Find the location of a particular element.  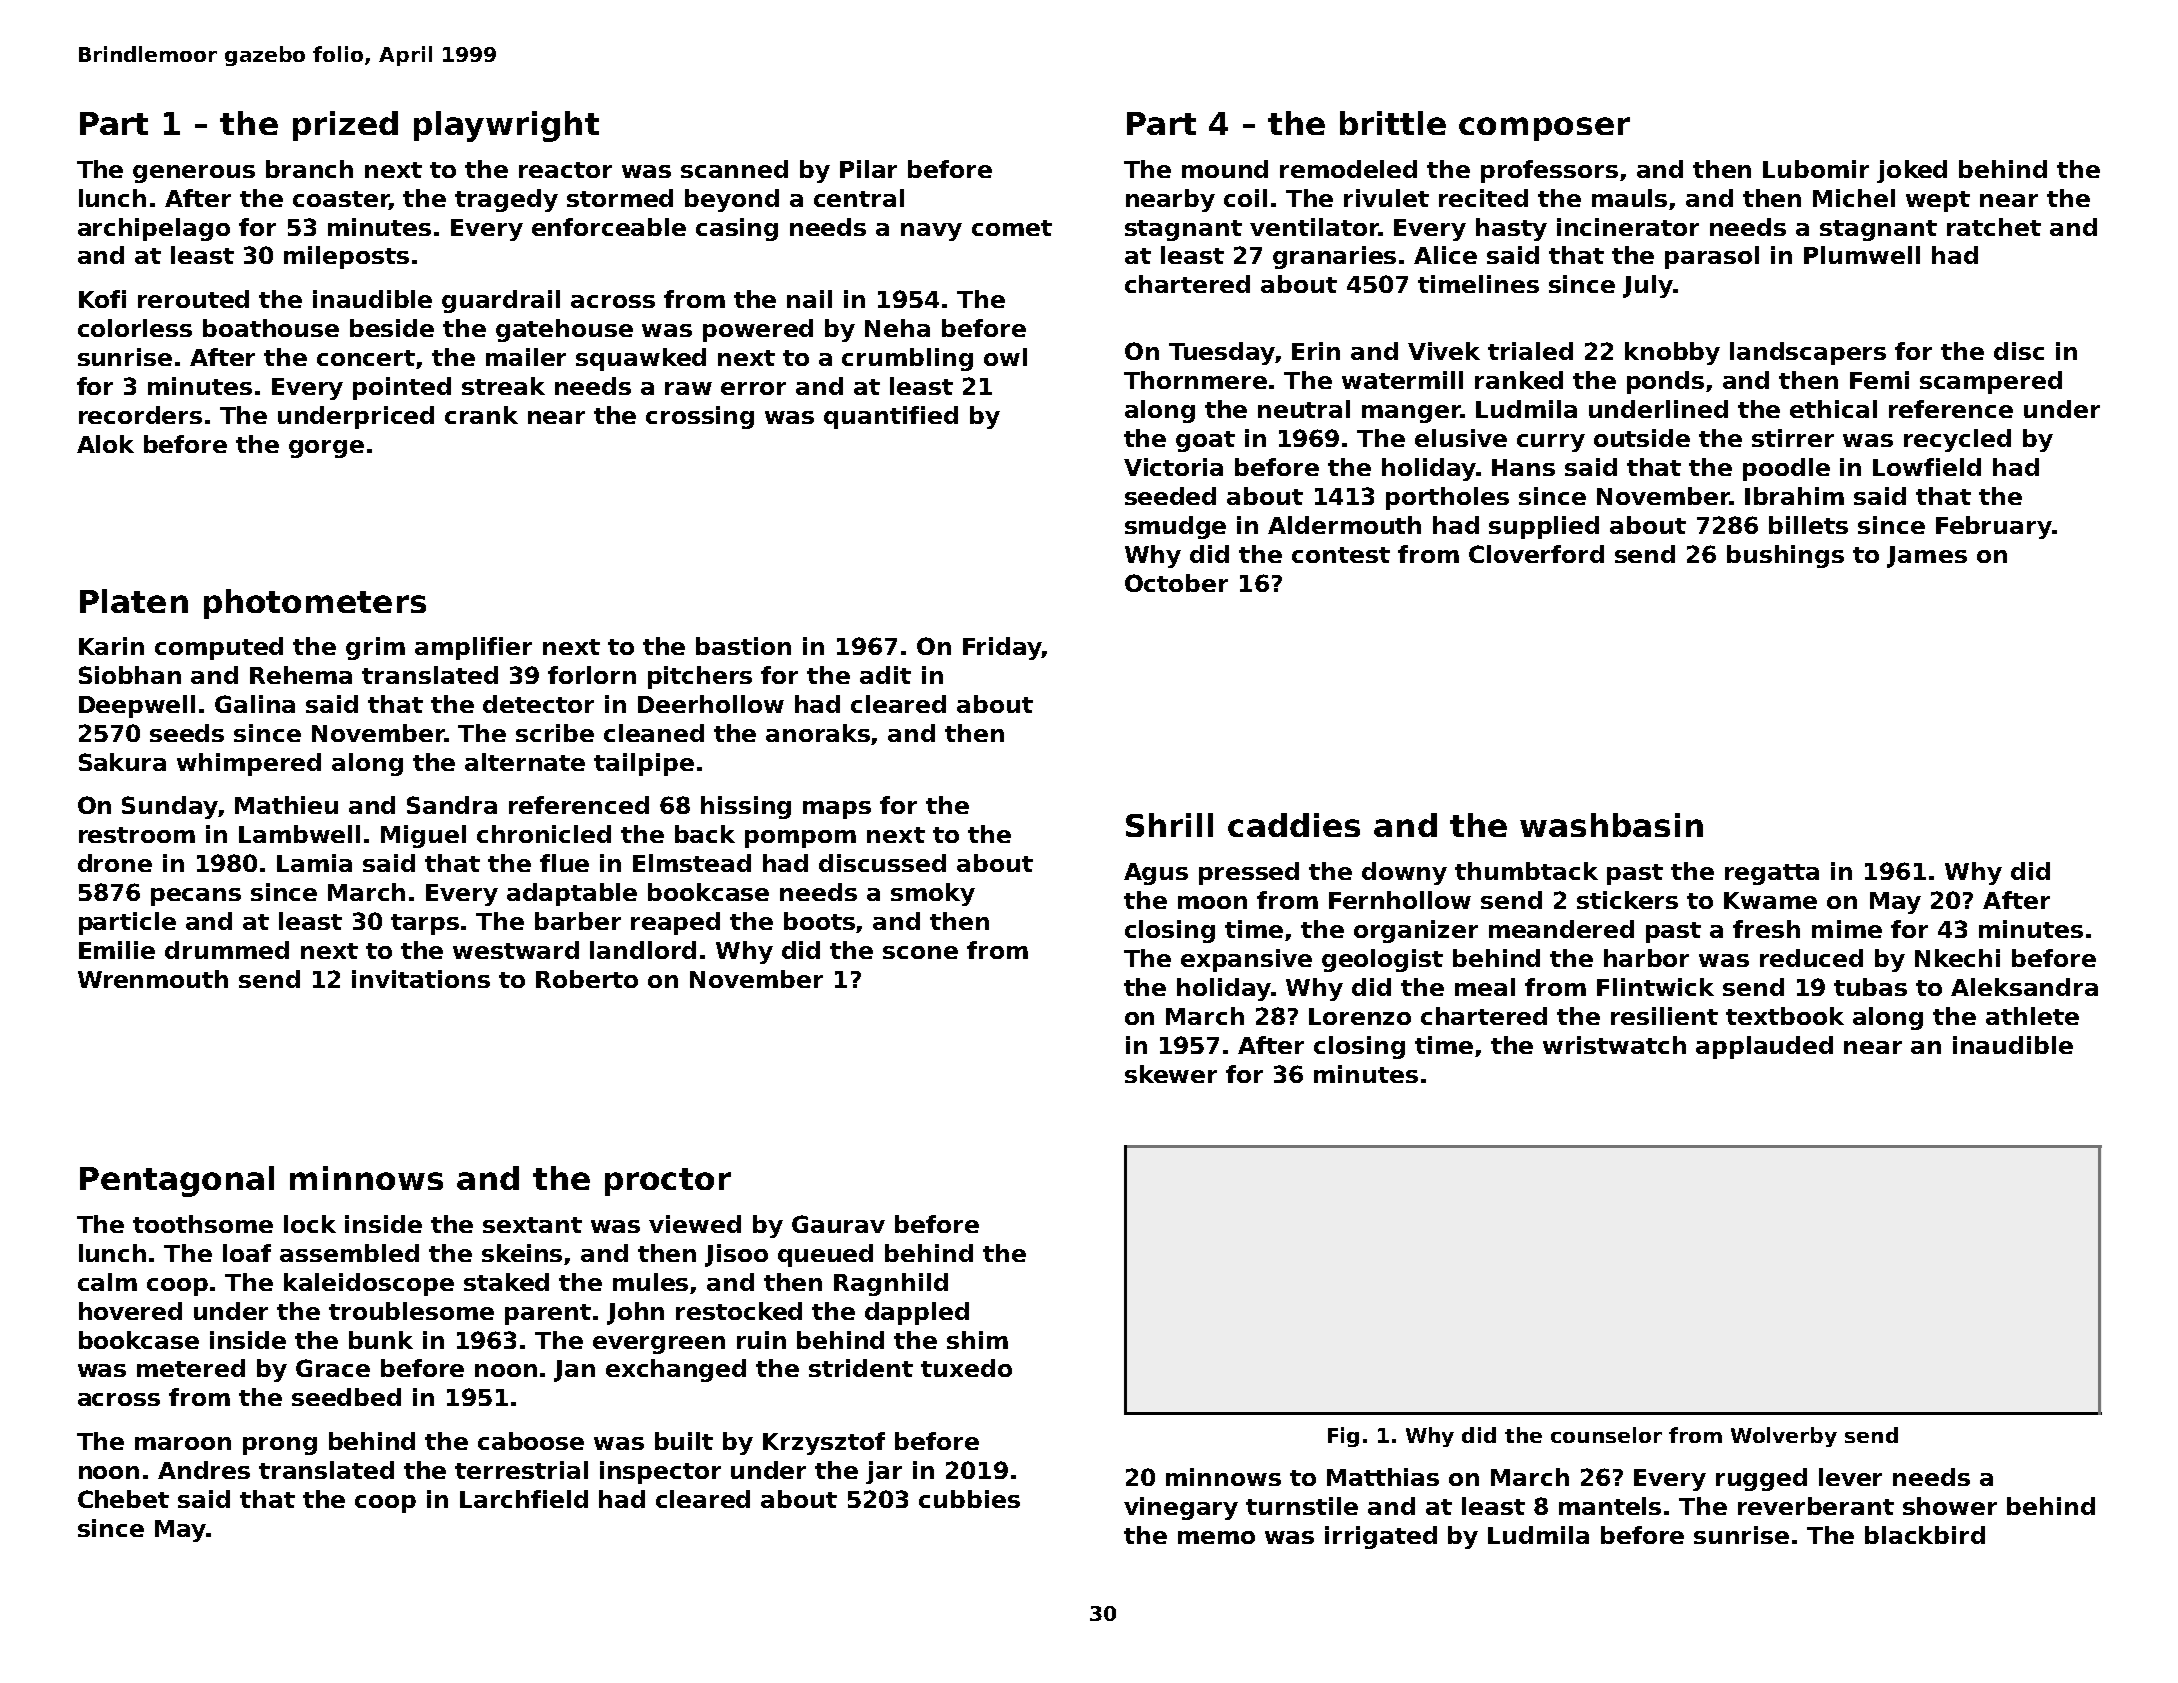

Gaurav is located at coordinates (838, 1224).
